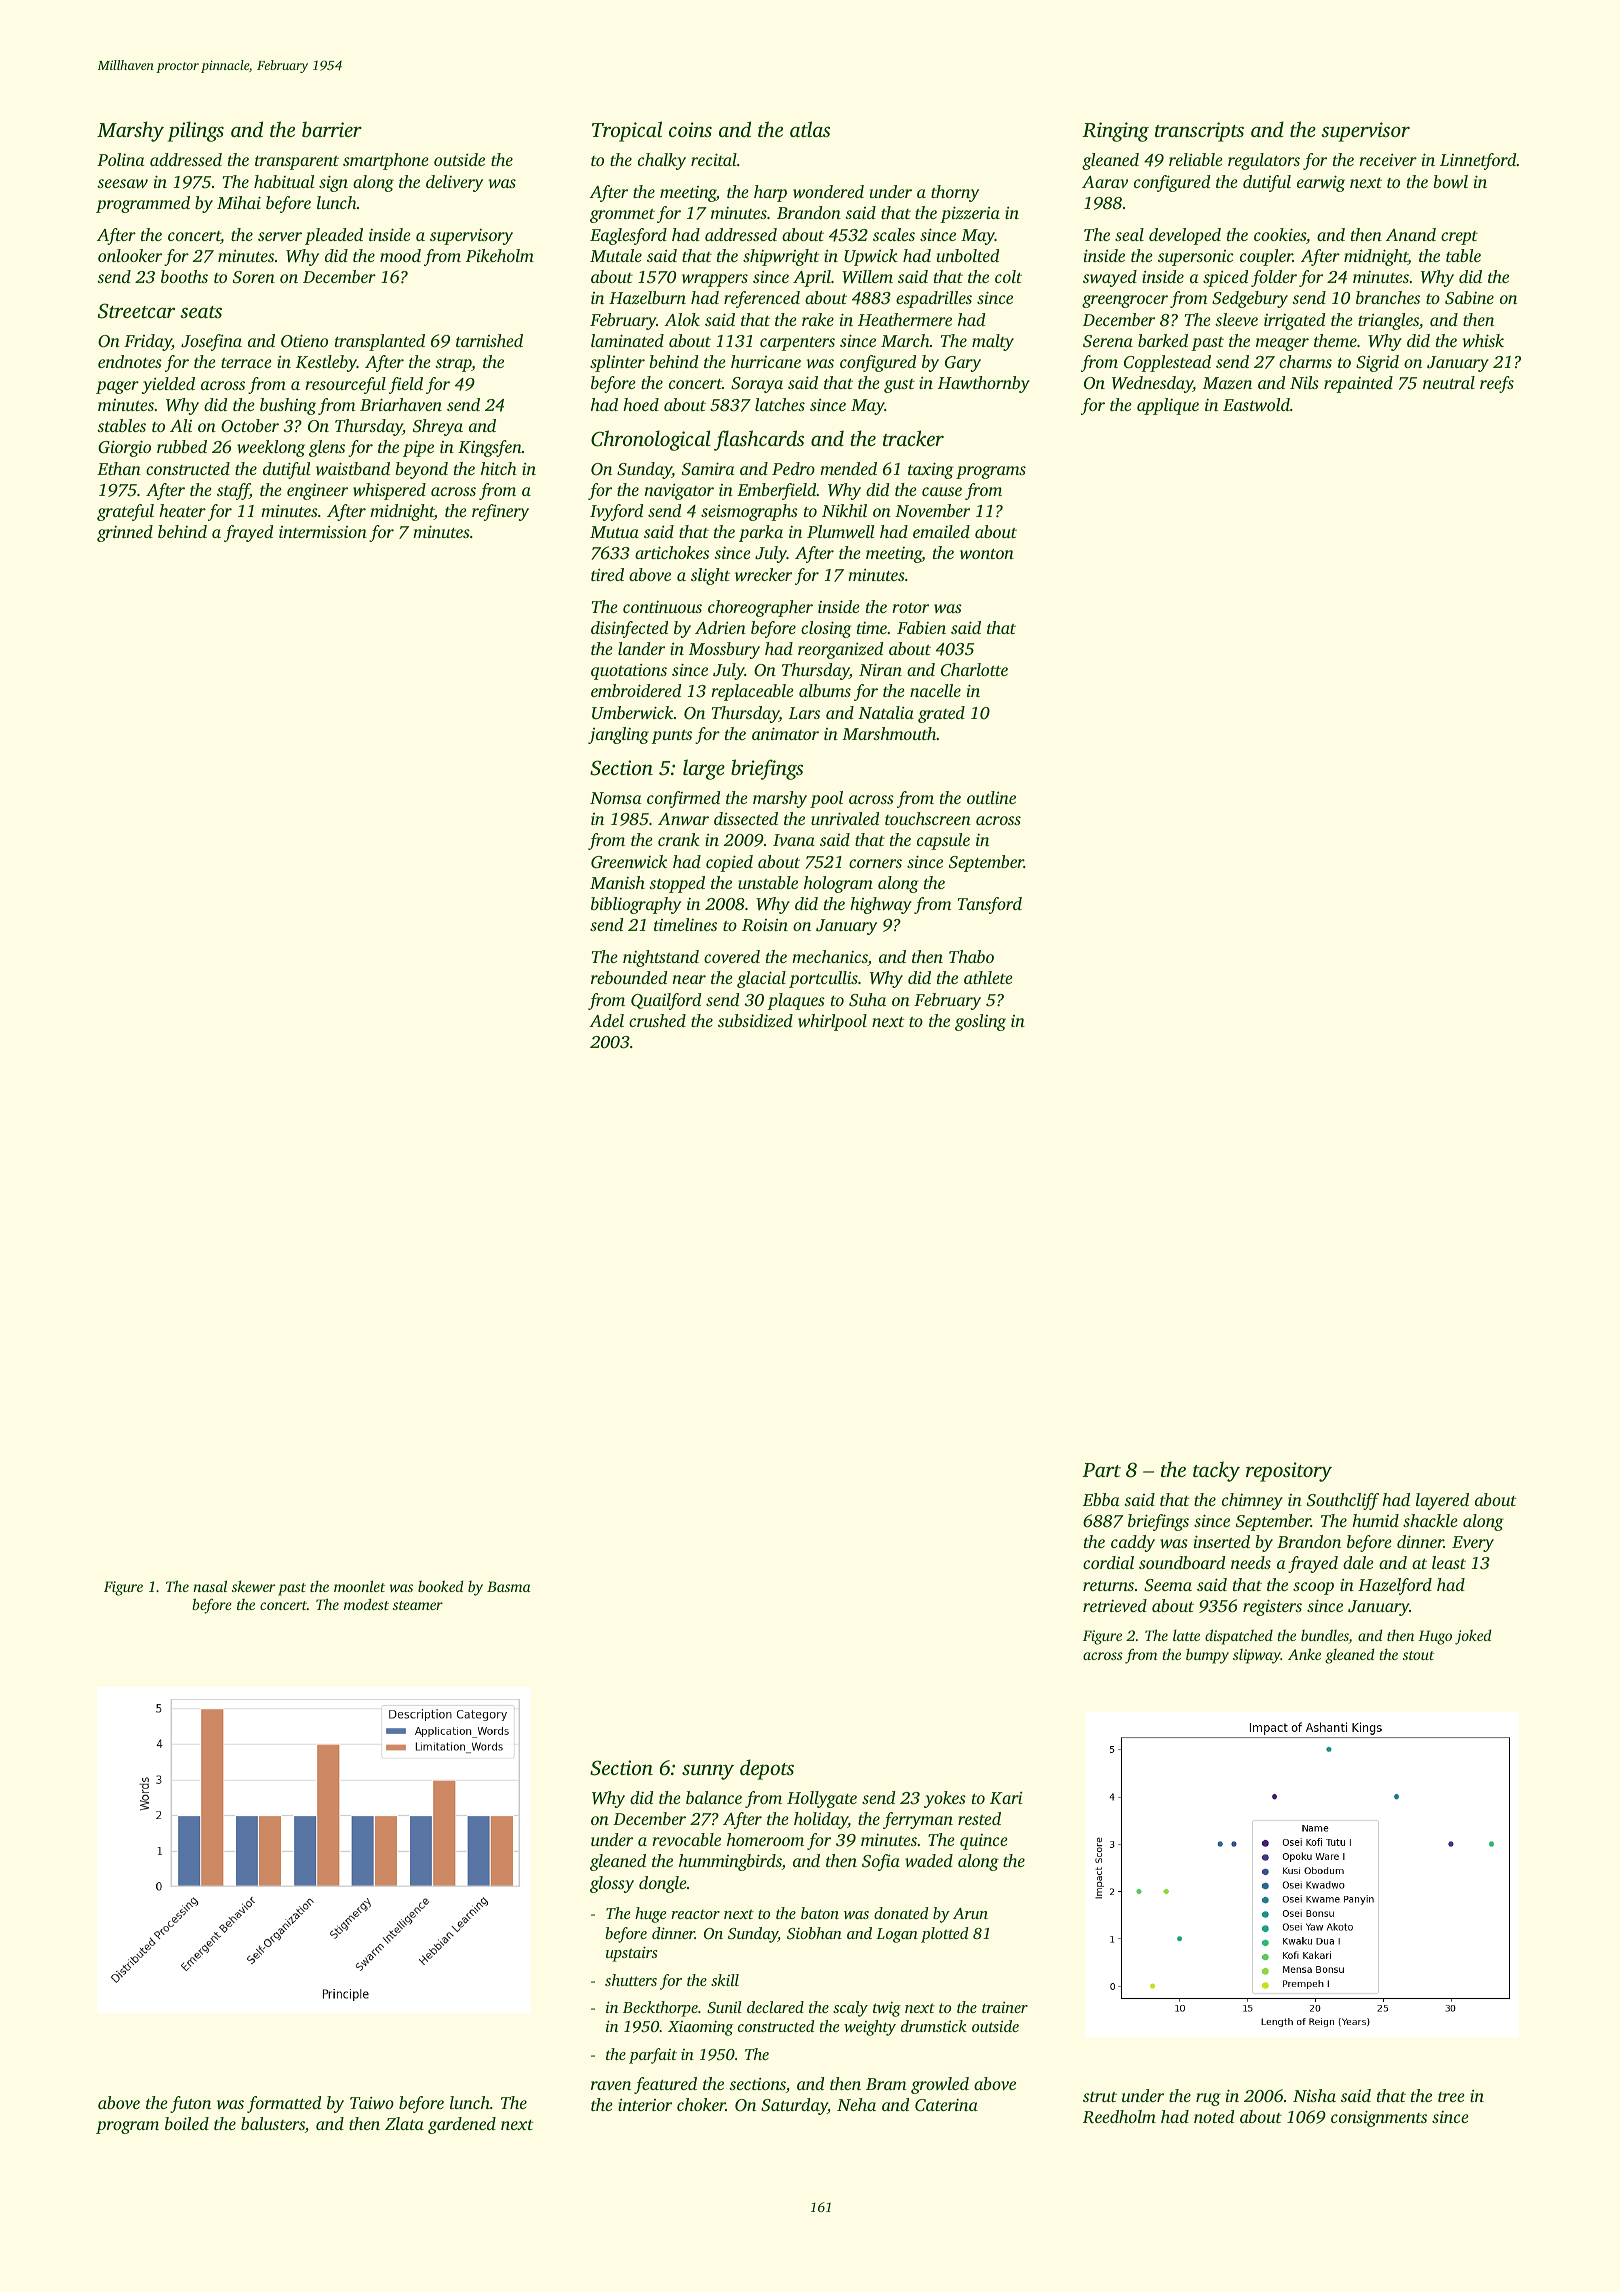  I want to click on Ringing, so click(1116, 132).
